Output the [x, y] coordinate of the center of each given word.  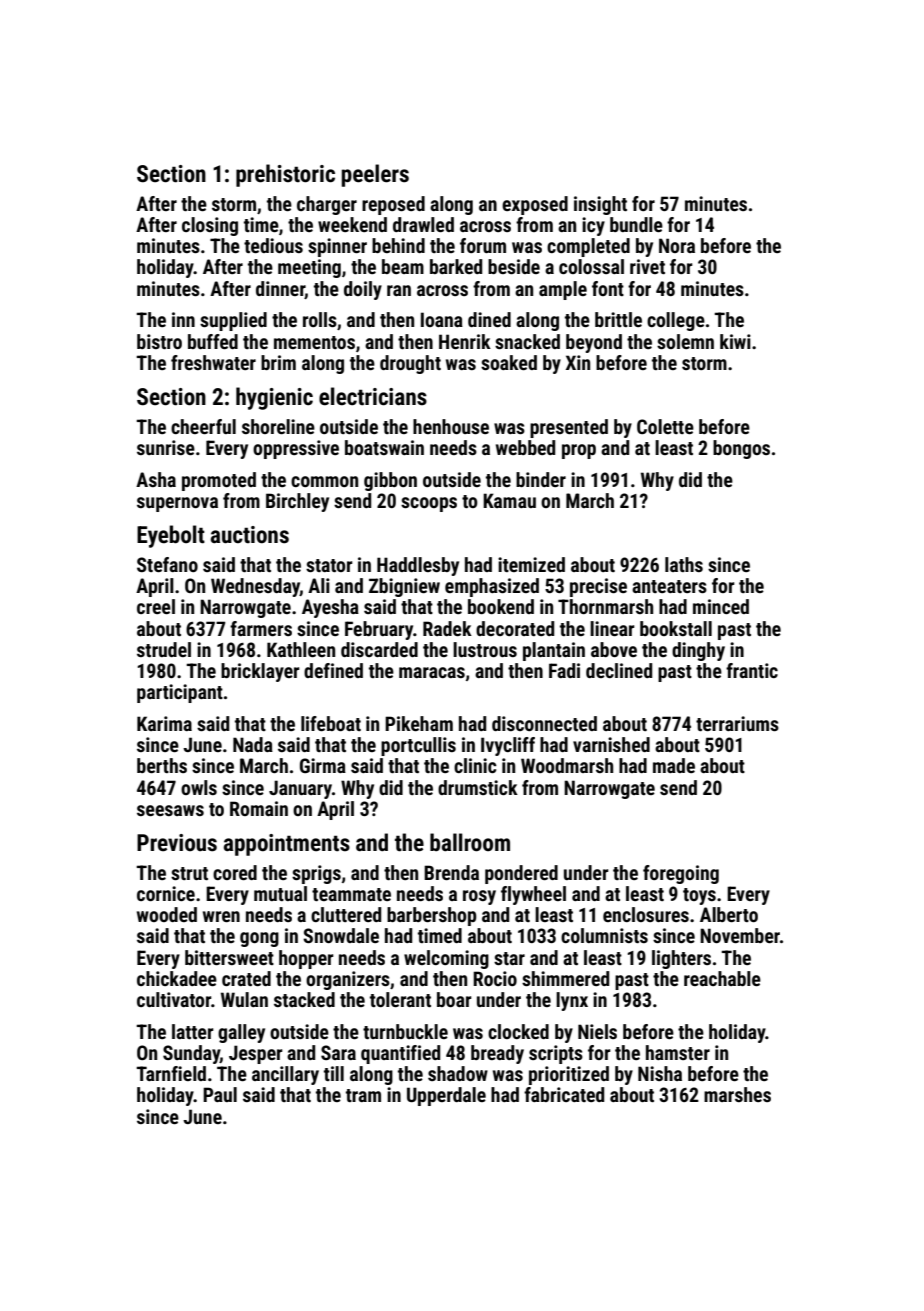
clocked [518, 1031]
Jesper [256, 1054]
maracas [432, 672]
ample [563, 290]
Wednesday [255, 587]
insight [600, 205]
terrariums [737, 723]
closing [210, 226]
